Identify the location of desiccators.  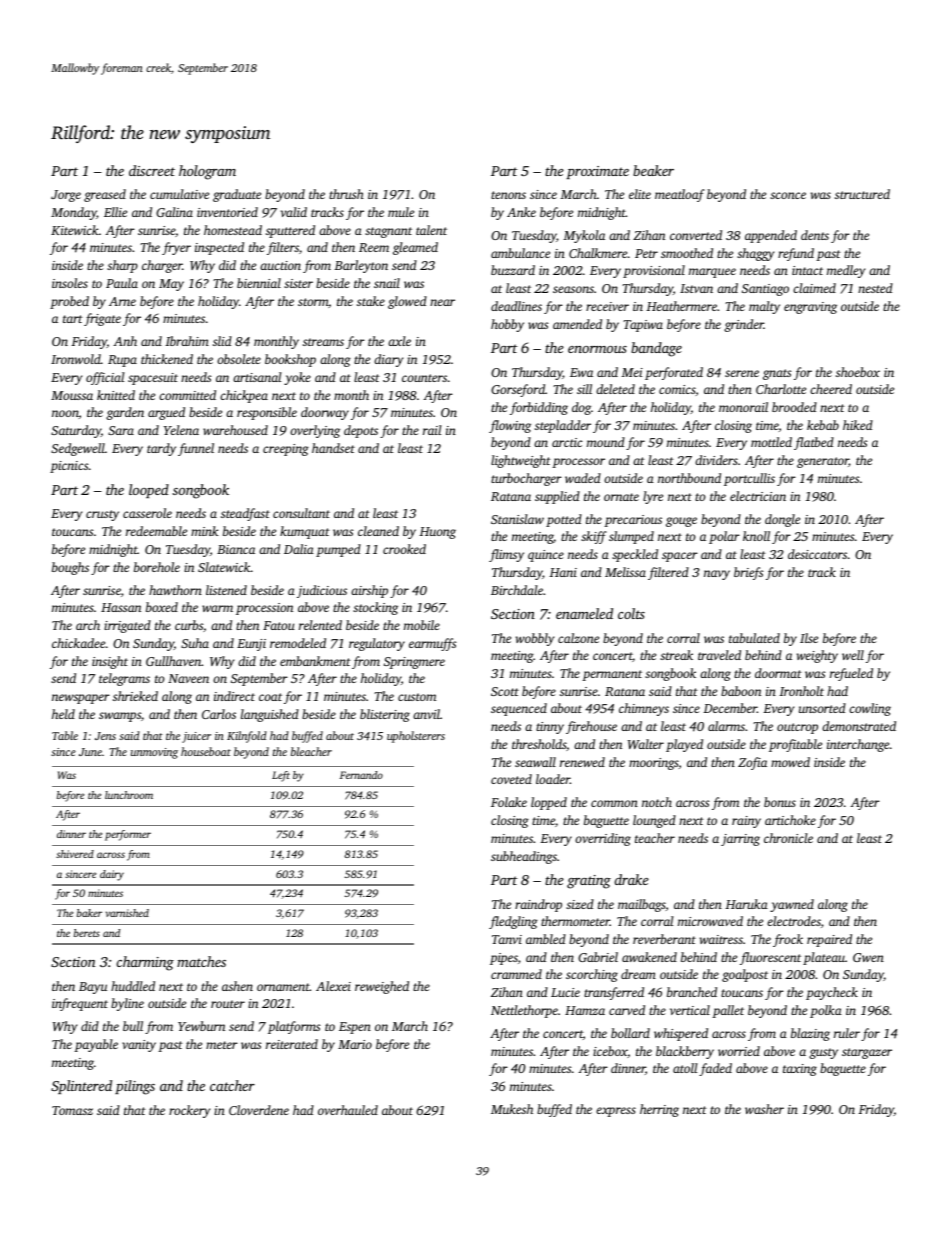
(817, 554).
